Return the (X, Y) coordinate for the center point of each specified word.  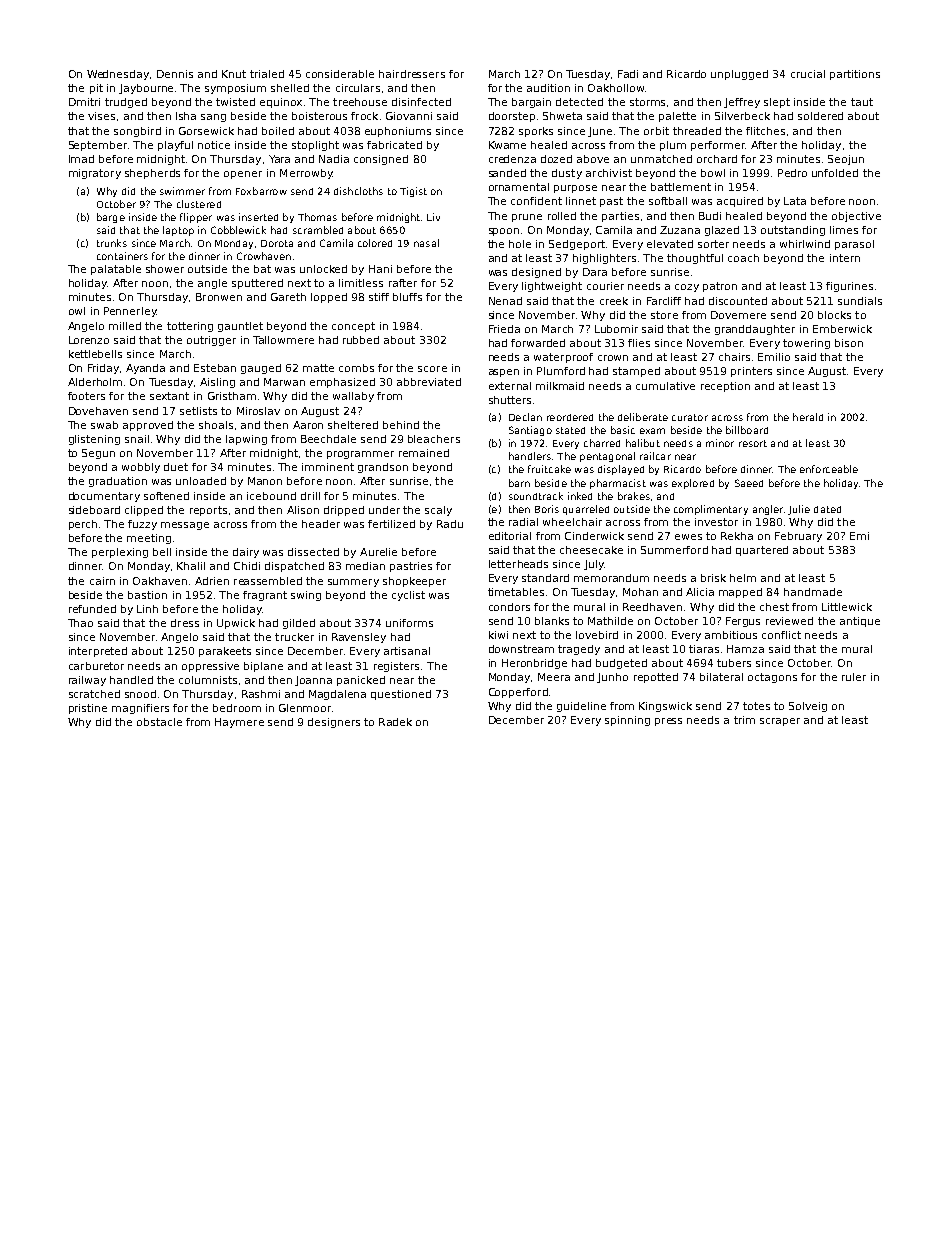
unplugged (739, 75)
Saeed (749, 483)
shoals (216, 425)
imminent (328, 467)
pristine (88, 709)
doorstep (512, 117)
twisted (235, 102)
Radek (395, 722)
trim (744, 720)
